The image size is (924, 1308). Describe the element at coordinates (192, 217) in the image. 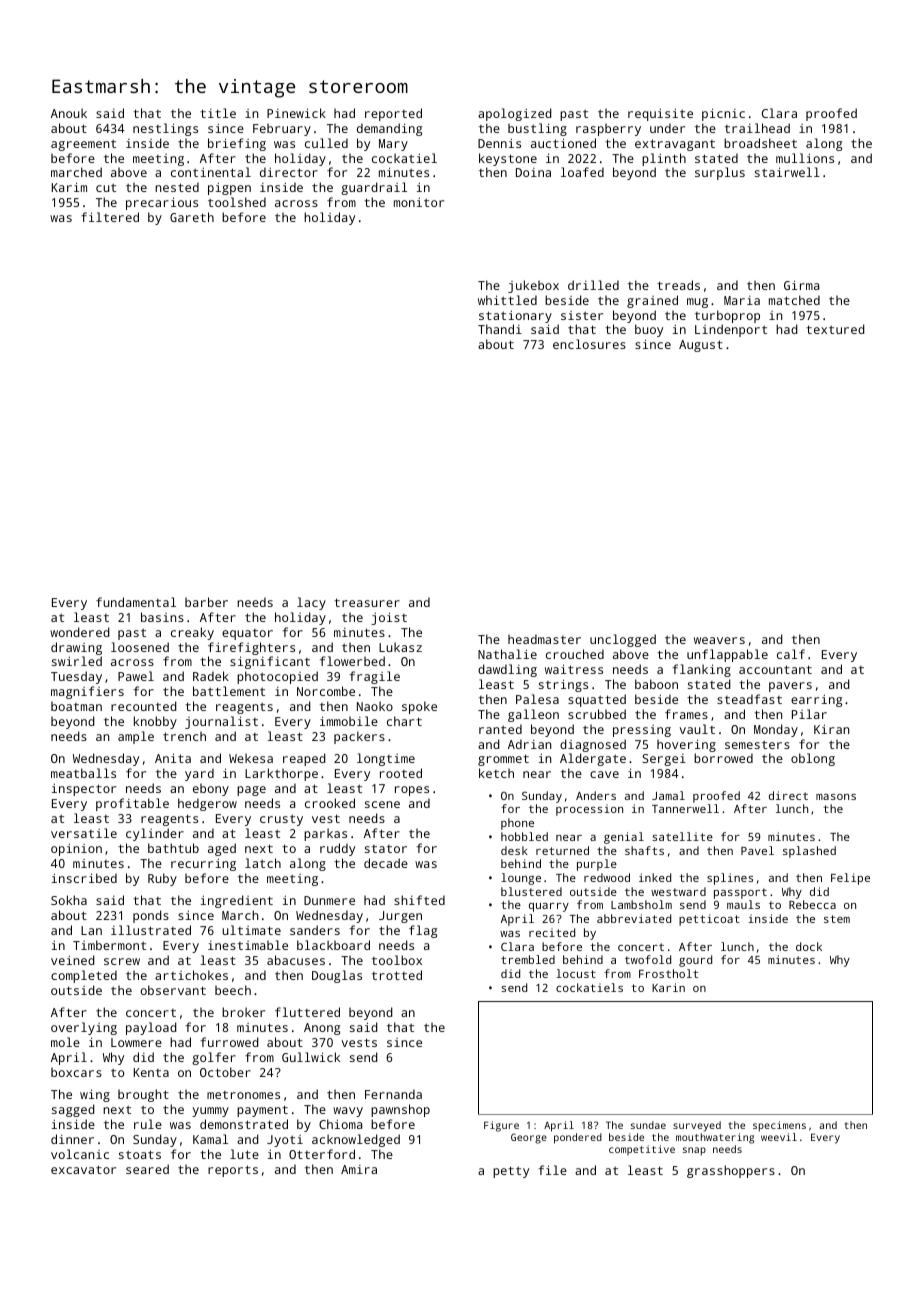

I see `Gareth` at that location.
